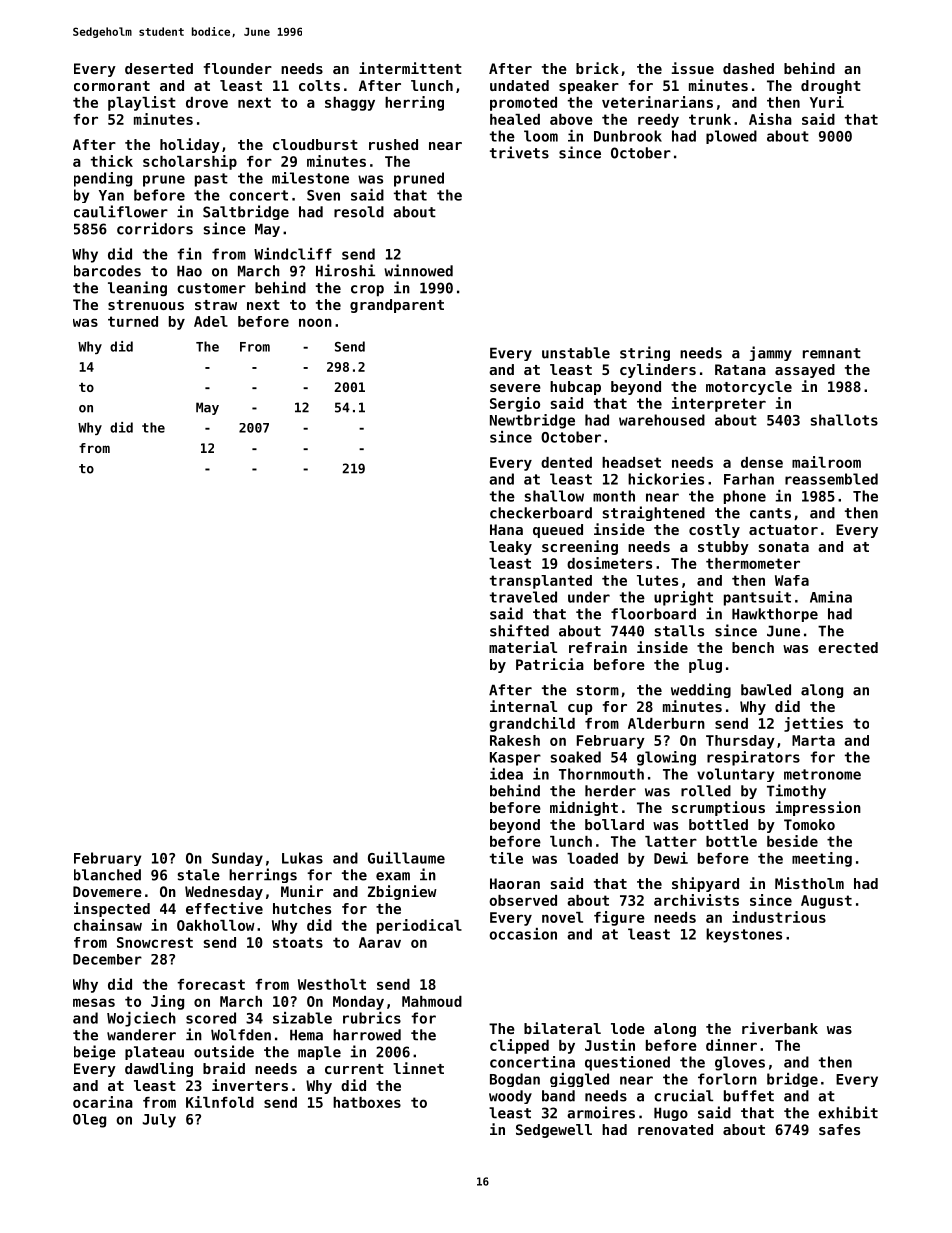 Image resolution: width=952 pixels, height=1233 pixels. Describe the element at coordinates (523, 597) in the screenshot. I see `traveled` at that location.
